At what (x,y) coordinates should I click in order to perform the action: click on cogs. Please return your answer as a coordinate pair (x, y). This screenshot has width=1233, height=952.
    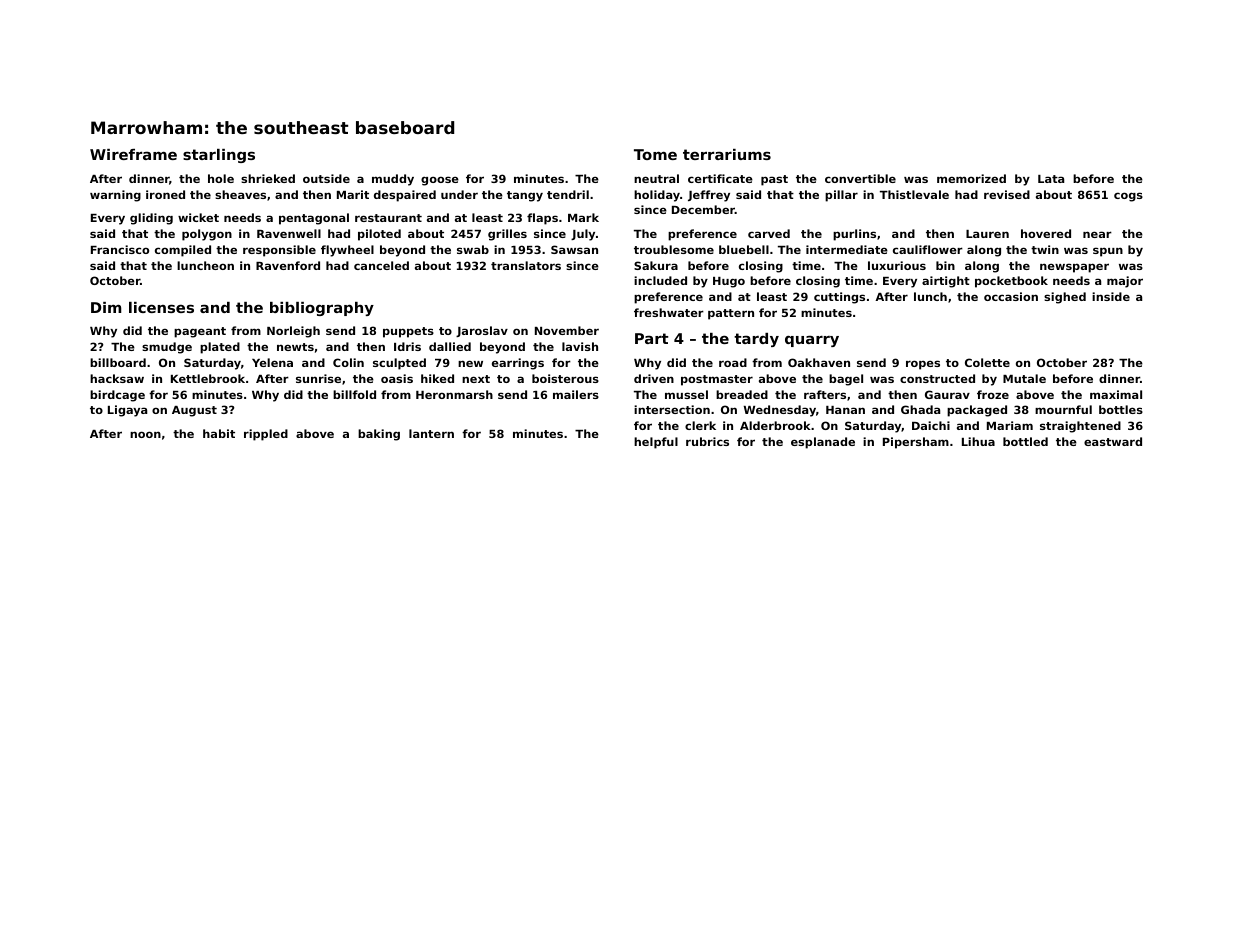
    Looking at the image, I should click on (1128, 197).
